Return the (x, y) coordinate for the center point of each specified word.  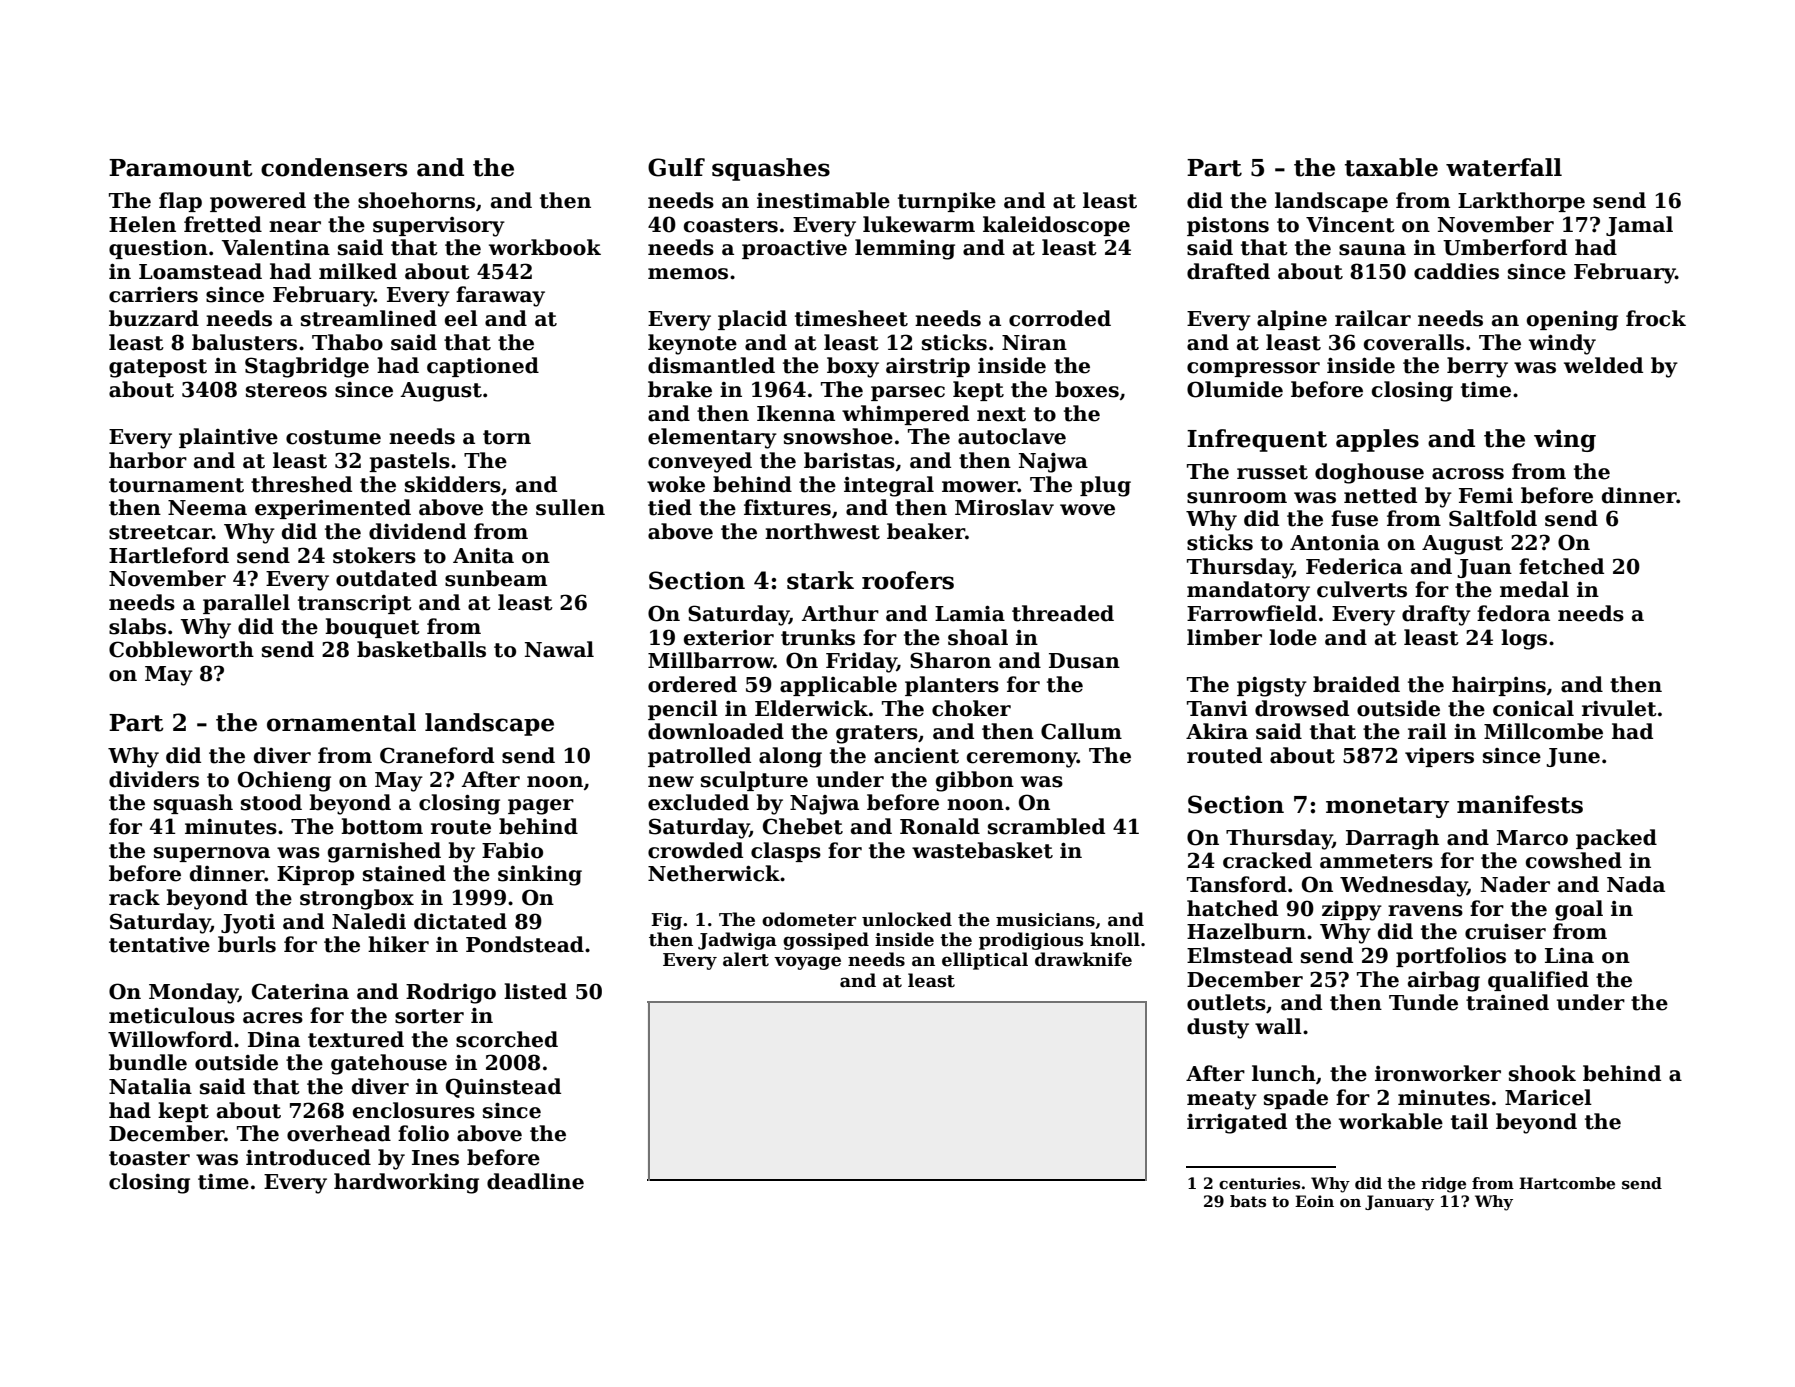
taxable (1391, 167)
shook (1542, 1073)
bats (1248, 1201)
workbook (545, 247)
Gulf (676, 167)
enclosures (414, 1110)
